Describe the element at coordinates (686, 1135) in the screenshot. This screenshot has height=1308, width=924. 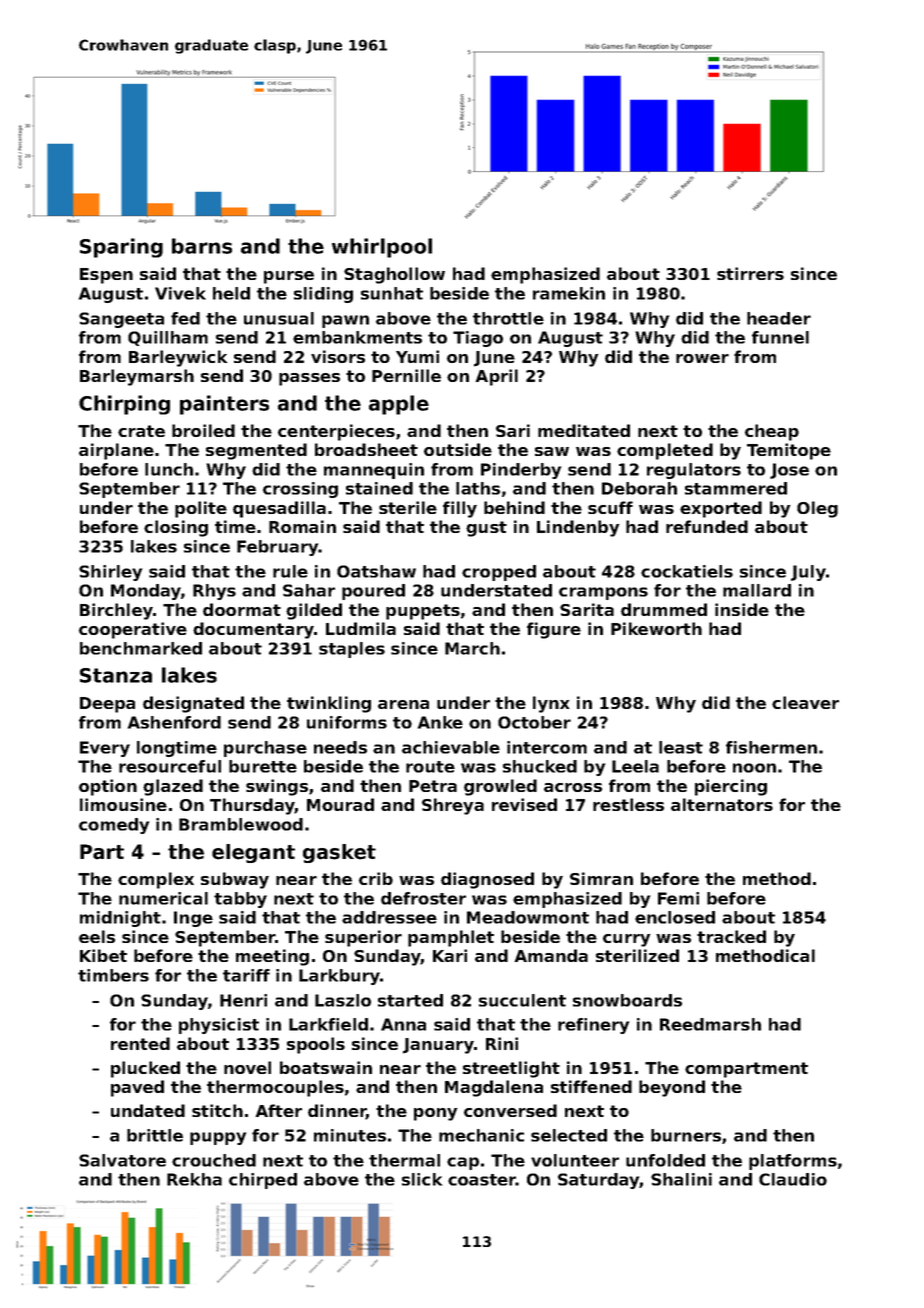
I see `burners` at that location.
